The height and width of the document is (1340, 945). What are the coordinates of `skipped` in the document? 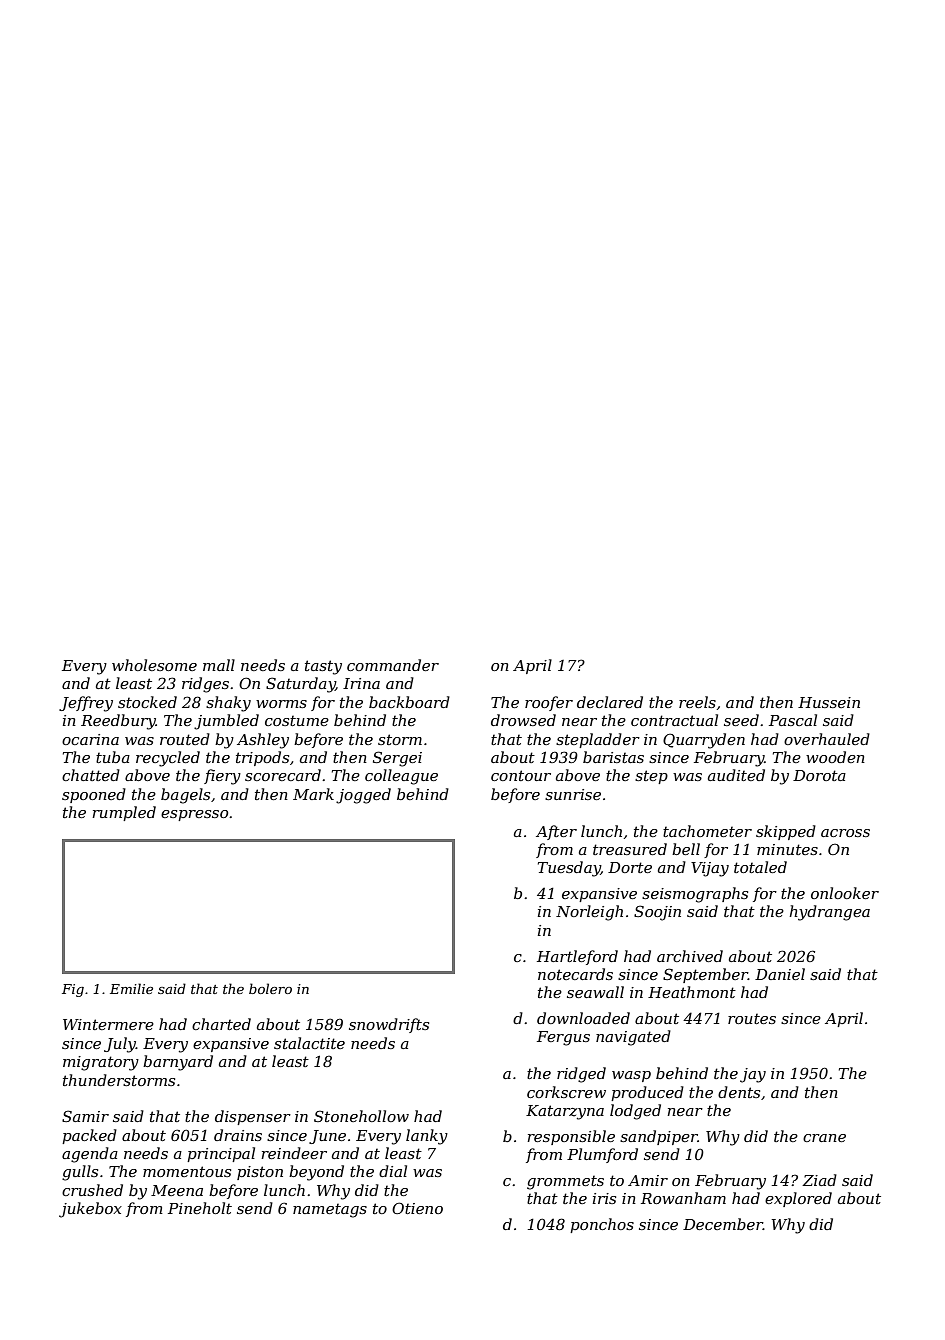 It's located at (786, 832).
